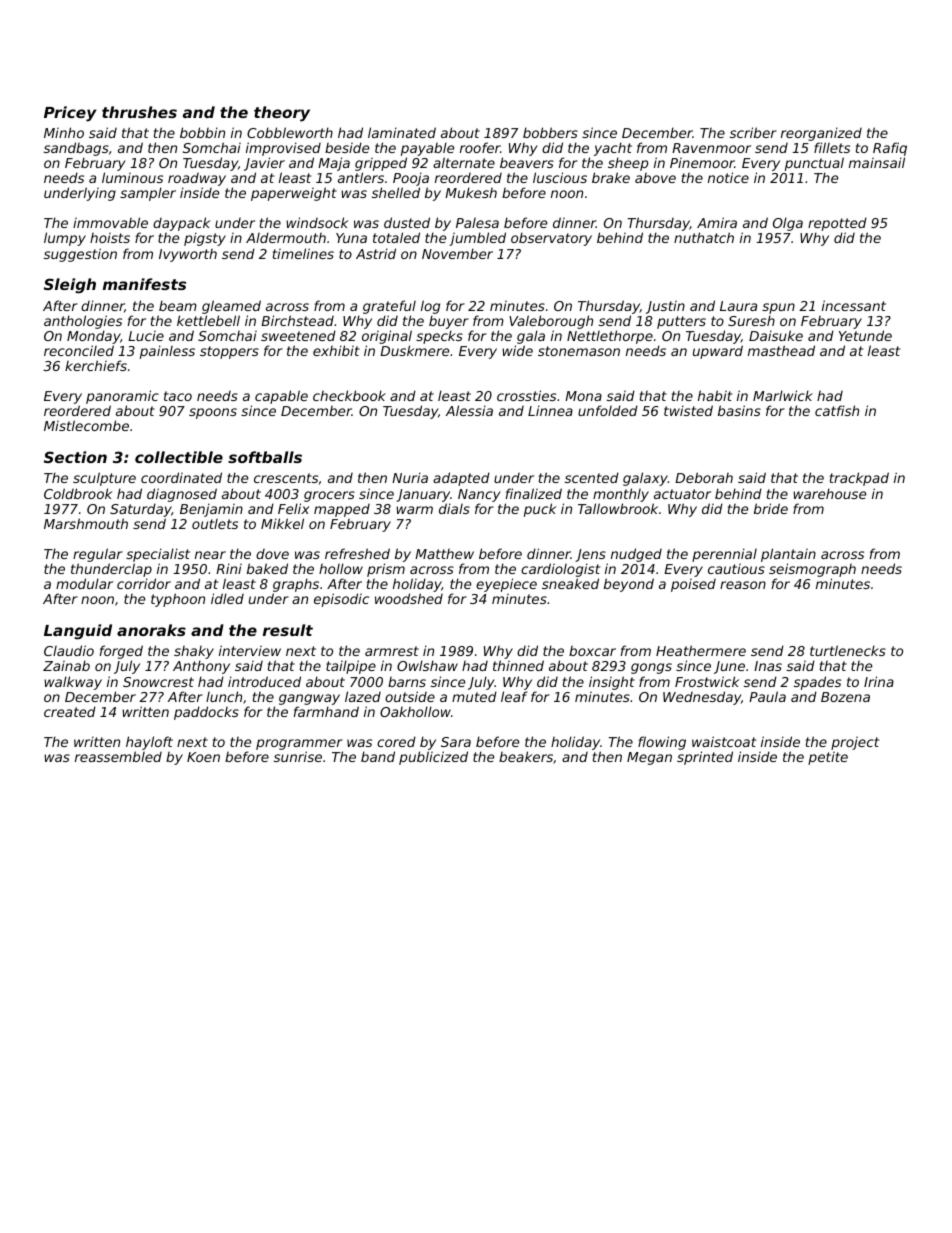 This document has height=1233, width=952. What do you see at coordinates (848, 650) in the document?
I see `turtlenecks` at bounding box center [848, 650].
